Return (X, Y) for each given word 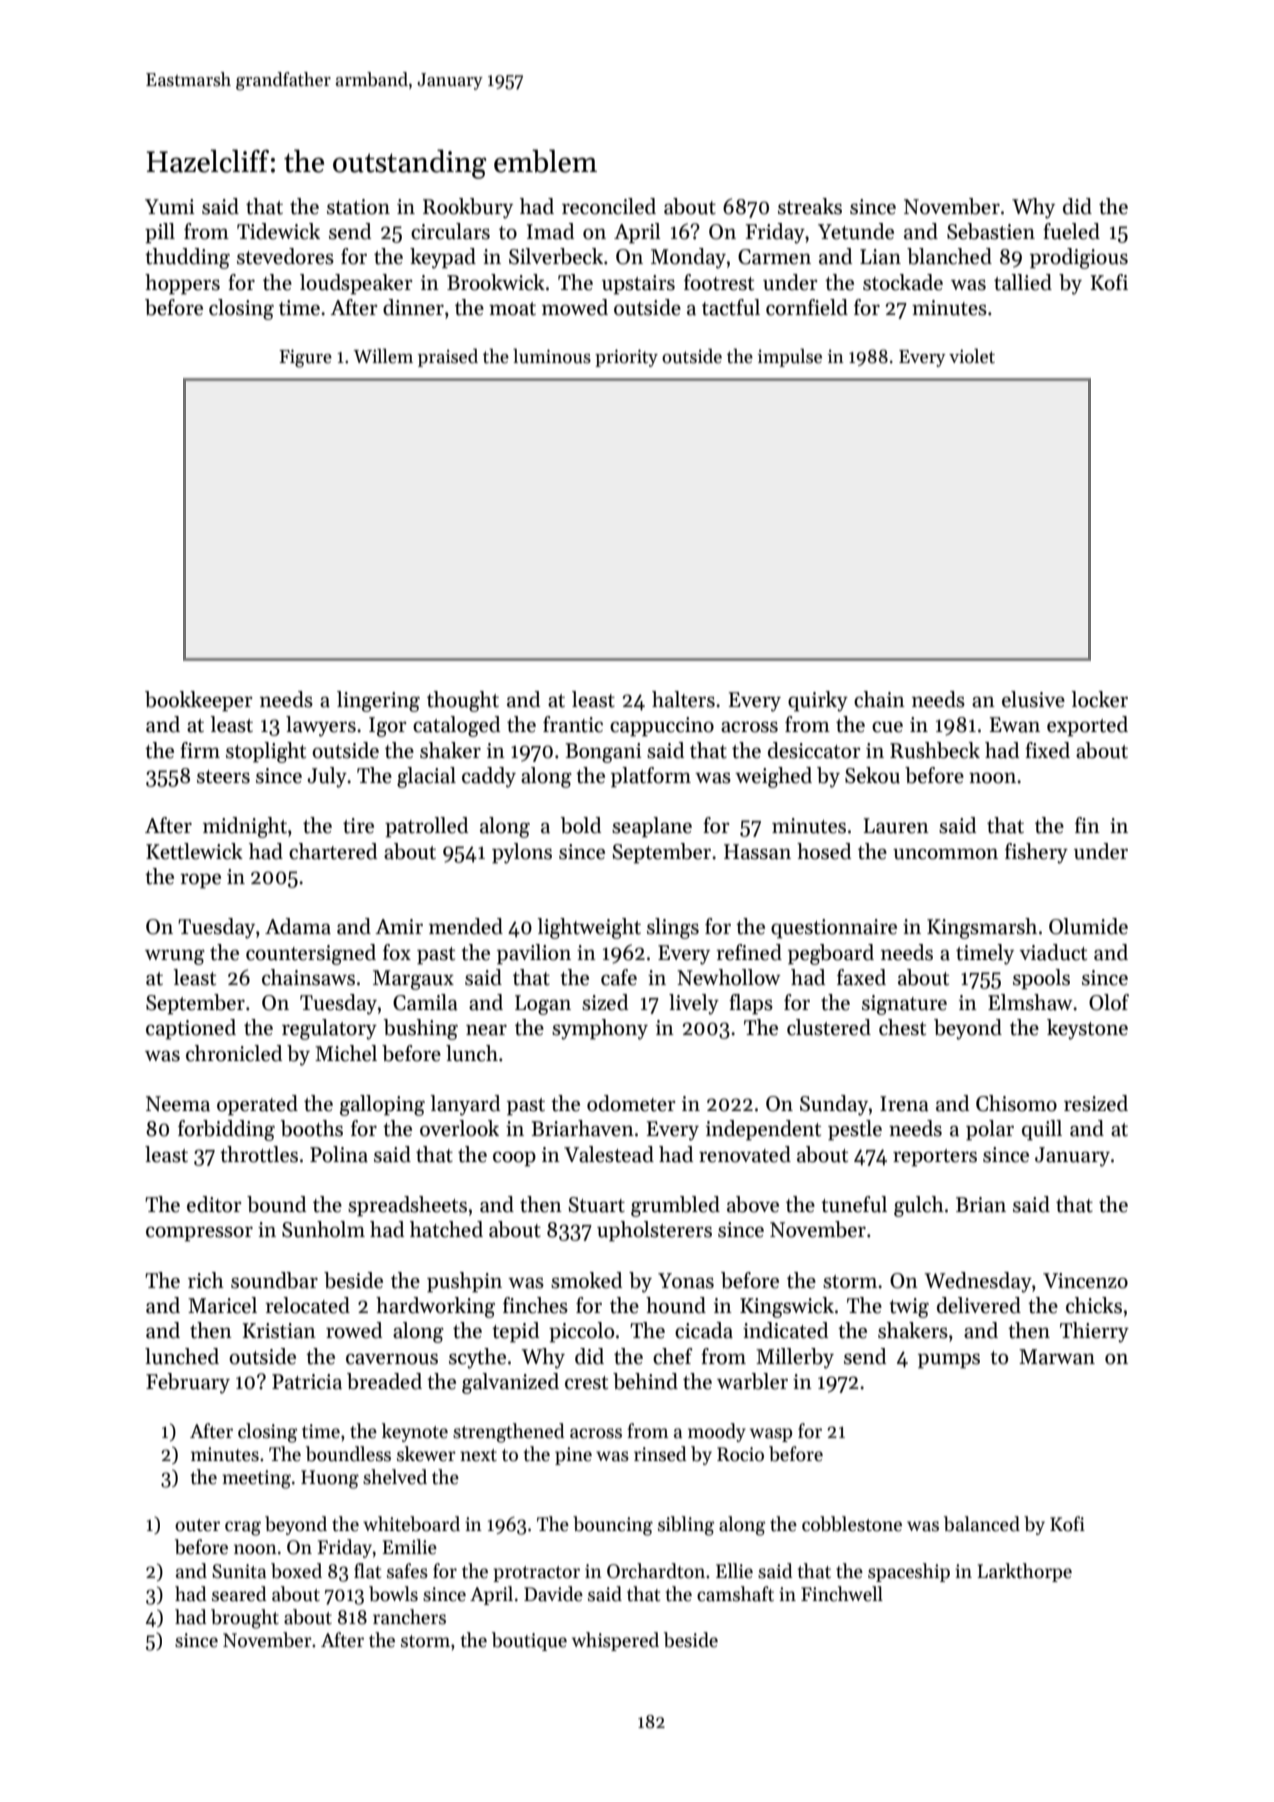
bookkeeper (199, 701)
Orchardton (656, 1571)
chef (673, 1356)
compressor (199, 1234)
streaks (810, 206)
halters (683, 699)
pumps (949, 1361)
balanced (982, 1524)
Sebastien (991, 231)
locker (1099, 699)
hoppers (182, 284)
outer (197, 1525)
